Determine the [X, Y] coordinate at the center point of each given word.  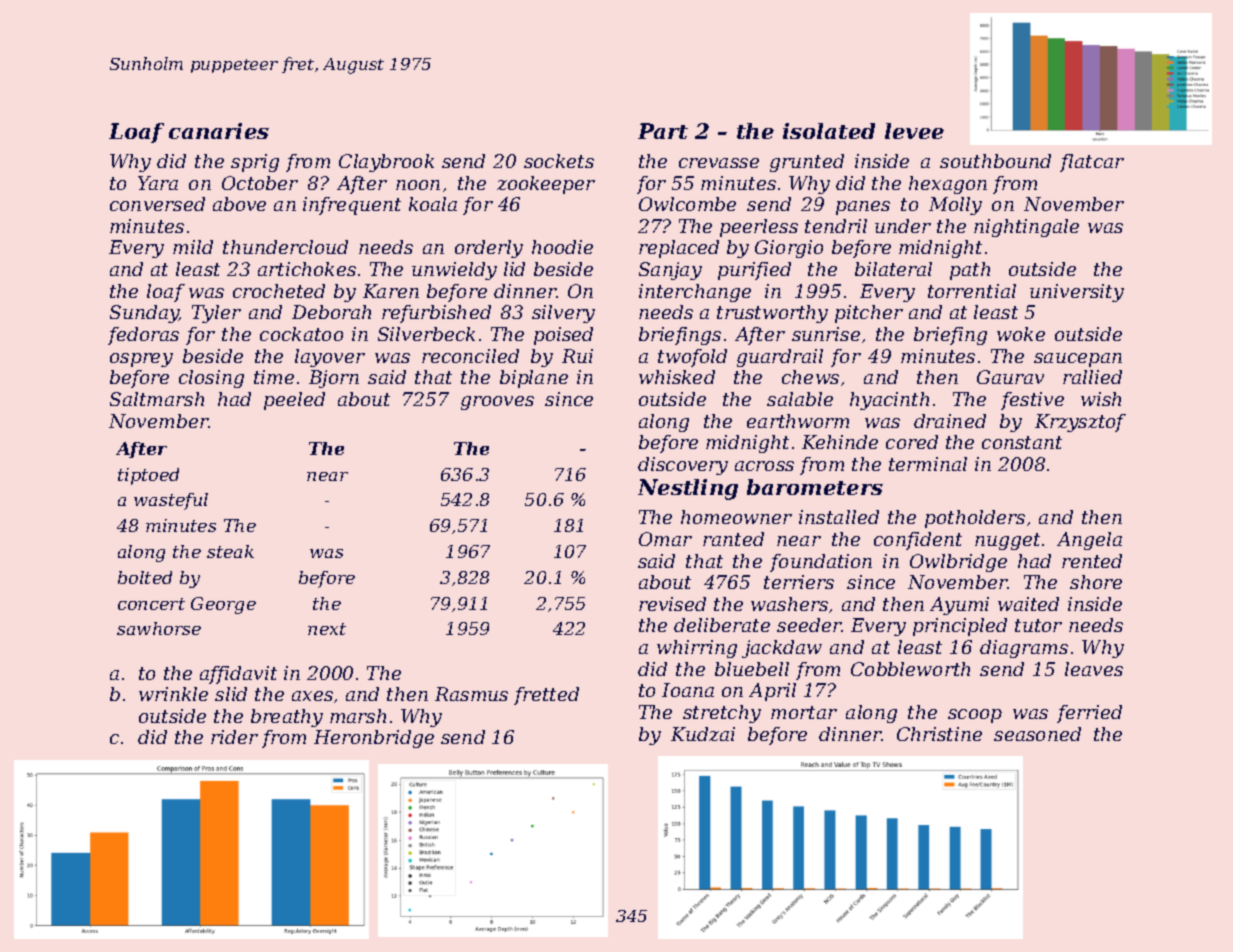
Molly [955, 206]
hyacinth [889, 401]
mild [193, 247]
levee [914, 131]
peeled [294, 401]
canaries [219, 131]
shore [1096, 582]
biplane [534, 379]
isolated [829, 131]
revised [672, 604]
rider [234, 737]
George [223, 605]
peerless [759, 228]
